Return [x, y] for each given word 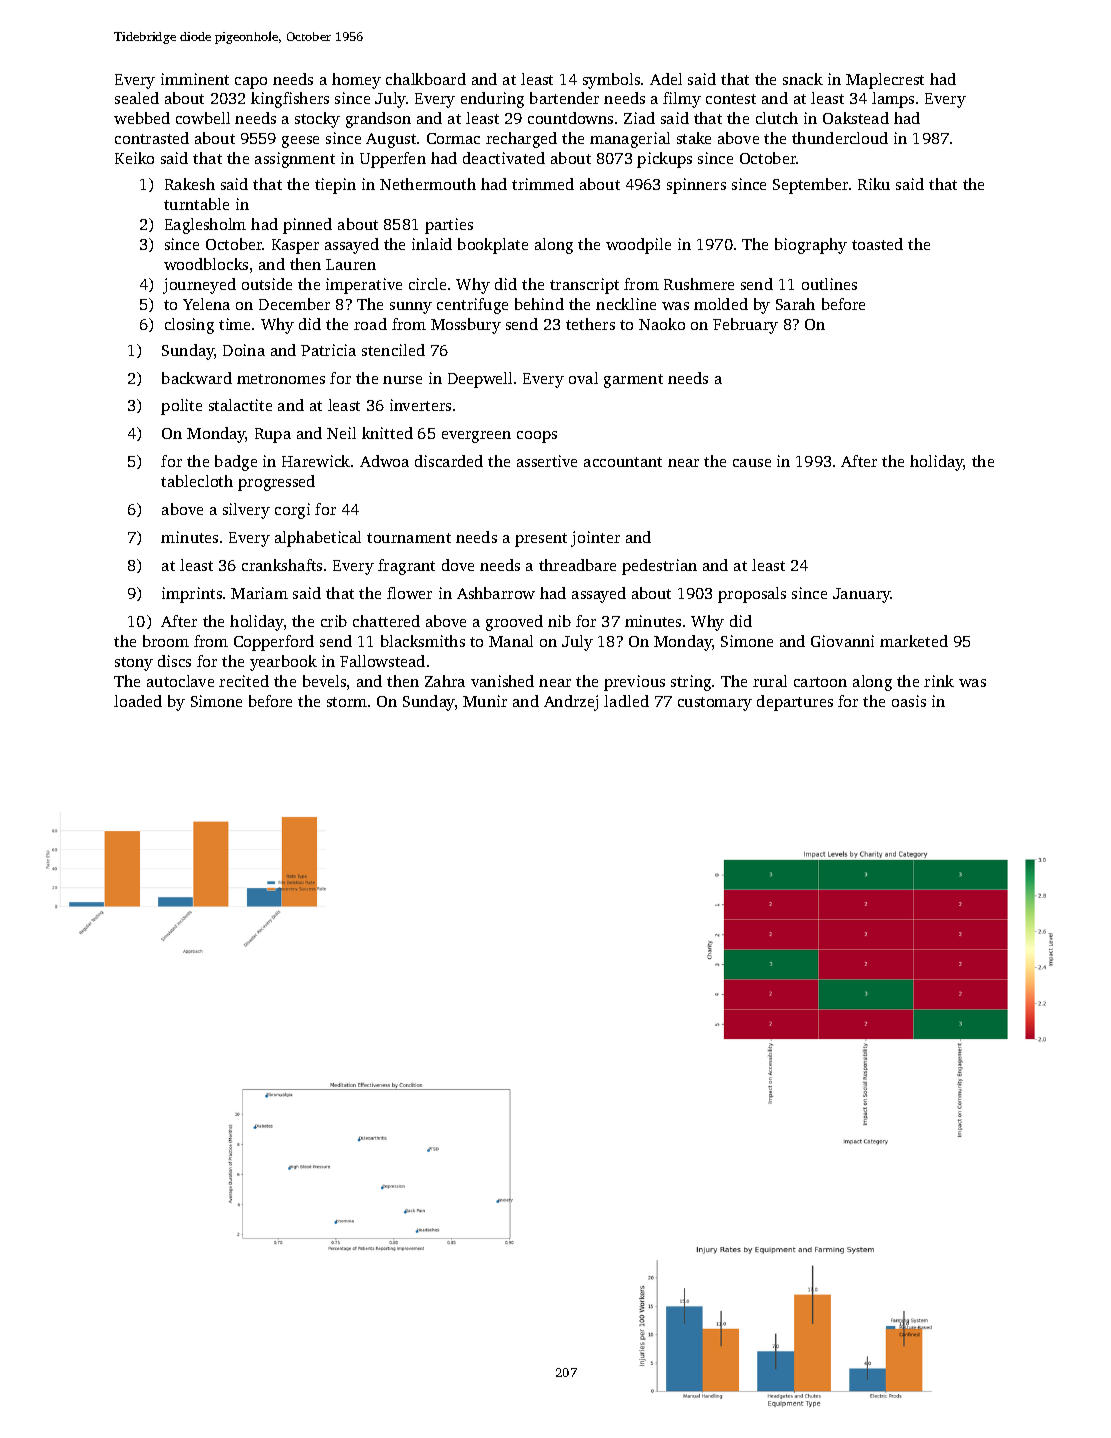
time [234, 324]
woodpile [638, 246]
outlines [829, 284]
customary [715, 704]
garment [633, 381]
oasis [909, 701]
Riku [874, 184]
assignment [295, 160]
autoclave [180, 681]
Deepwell [480, 380]
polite [181, 407]
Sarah [795, 304]
